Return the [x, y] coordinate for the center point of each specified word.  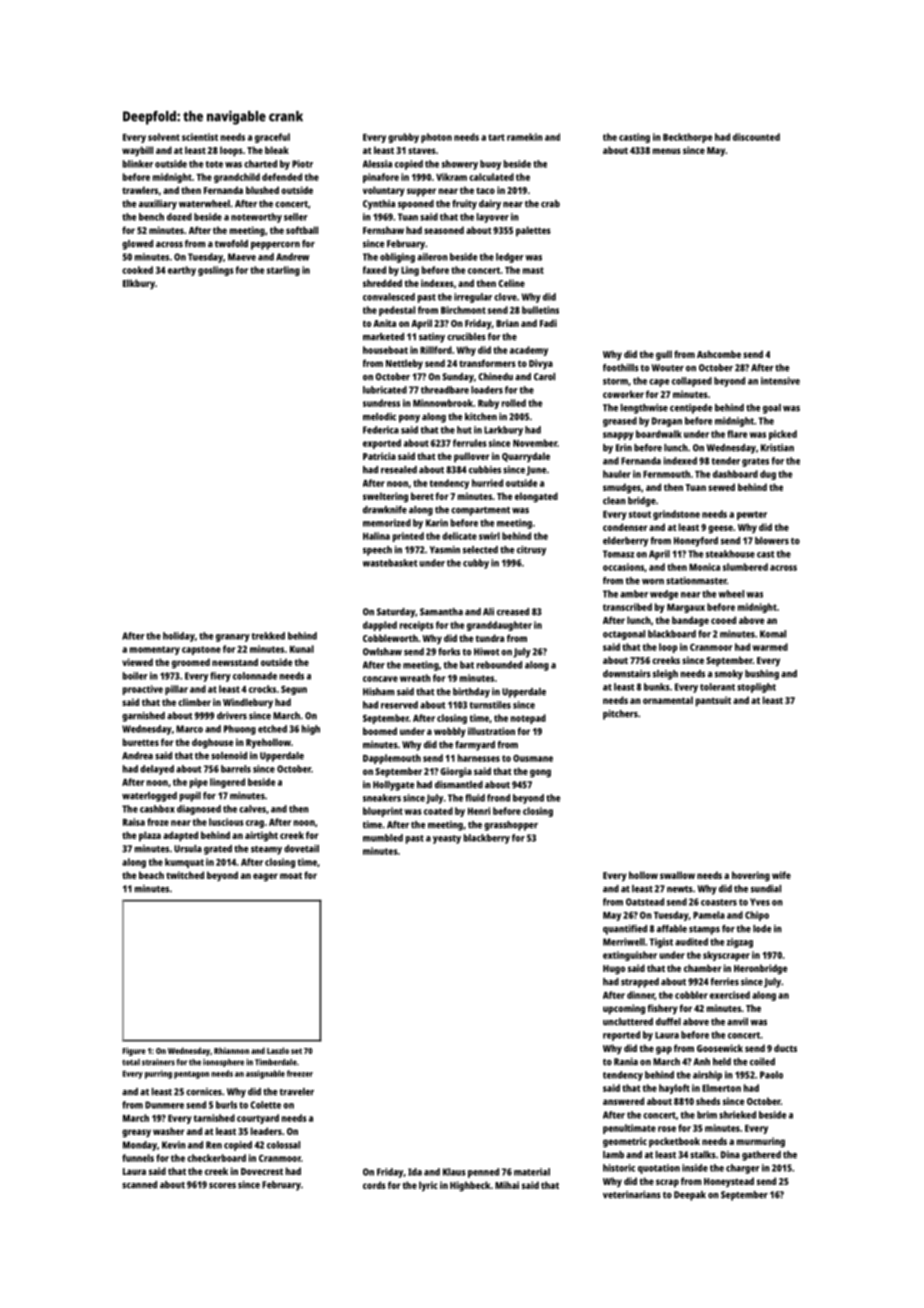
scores [222, 1186]
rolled [514, 403]
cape [659, 383]
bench [151, 217]
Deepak [690, 1196]
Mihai [507, 1185]
